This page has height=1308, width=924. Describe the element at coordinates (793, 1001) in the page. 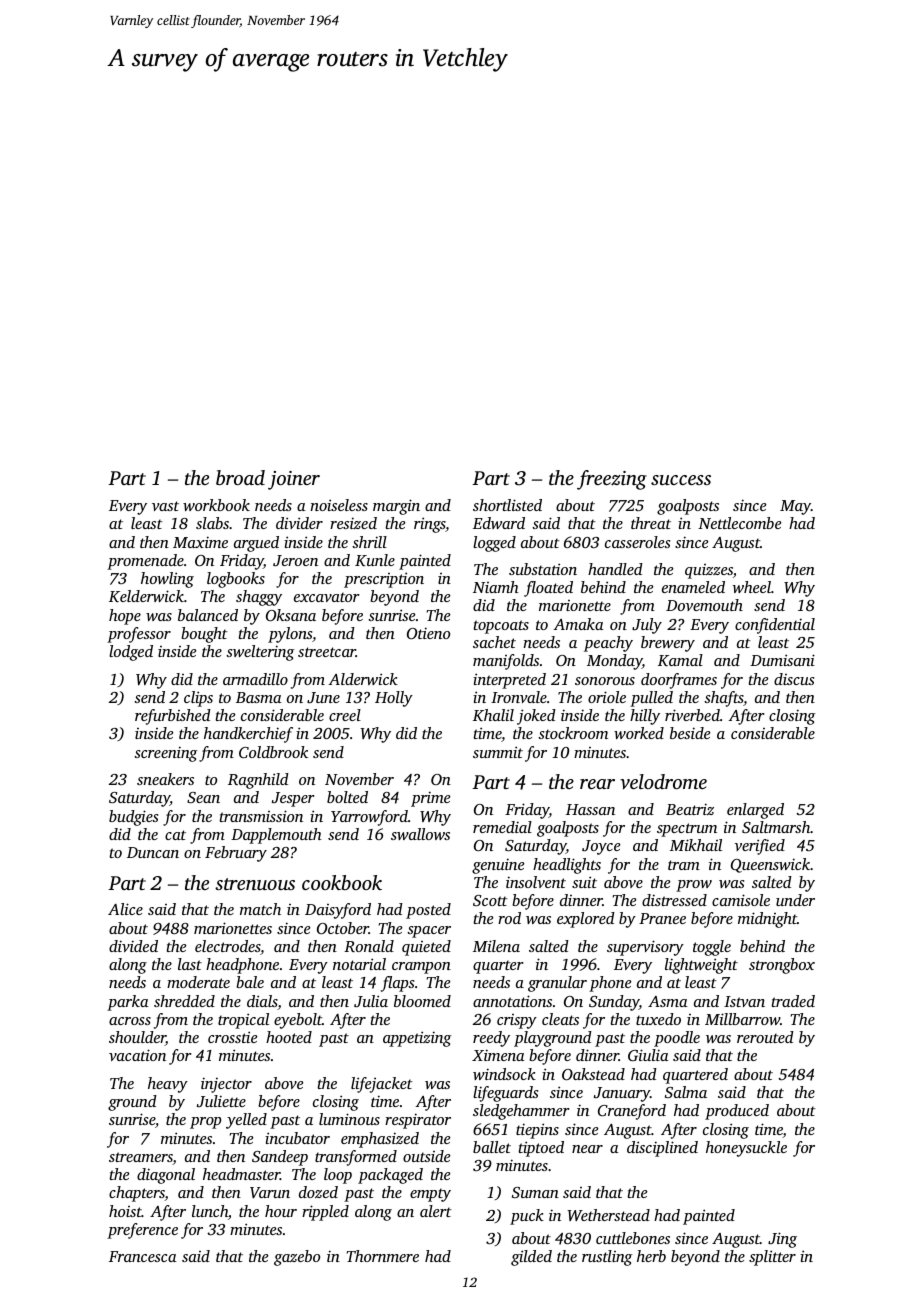

I see `traded` at that location.
